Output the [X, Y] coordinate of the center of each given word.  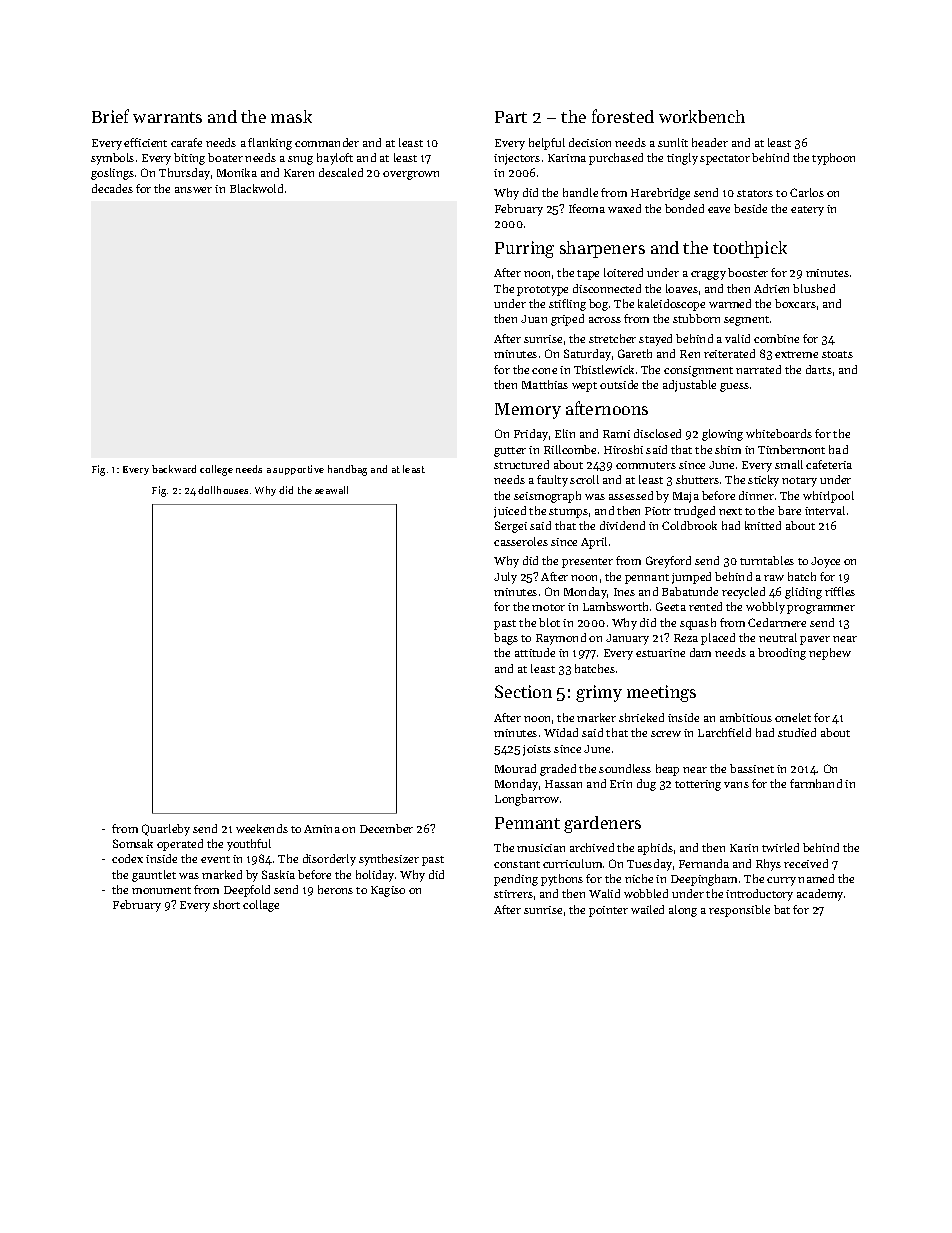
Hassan [563, 784]
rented [705, 606]
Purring [524, 249]
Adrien [771, 288]
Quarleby [166, 830]
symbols [112, 159]
